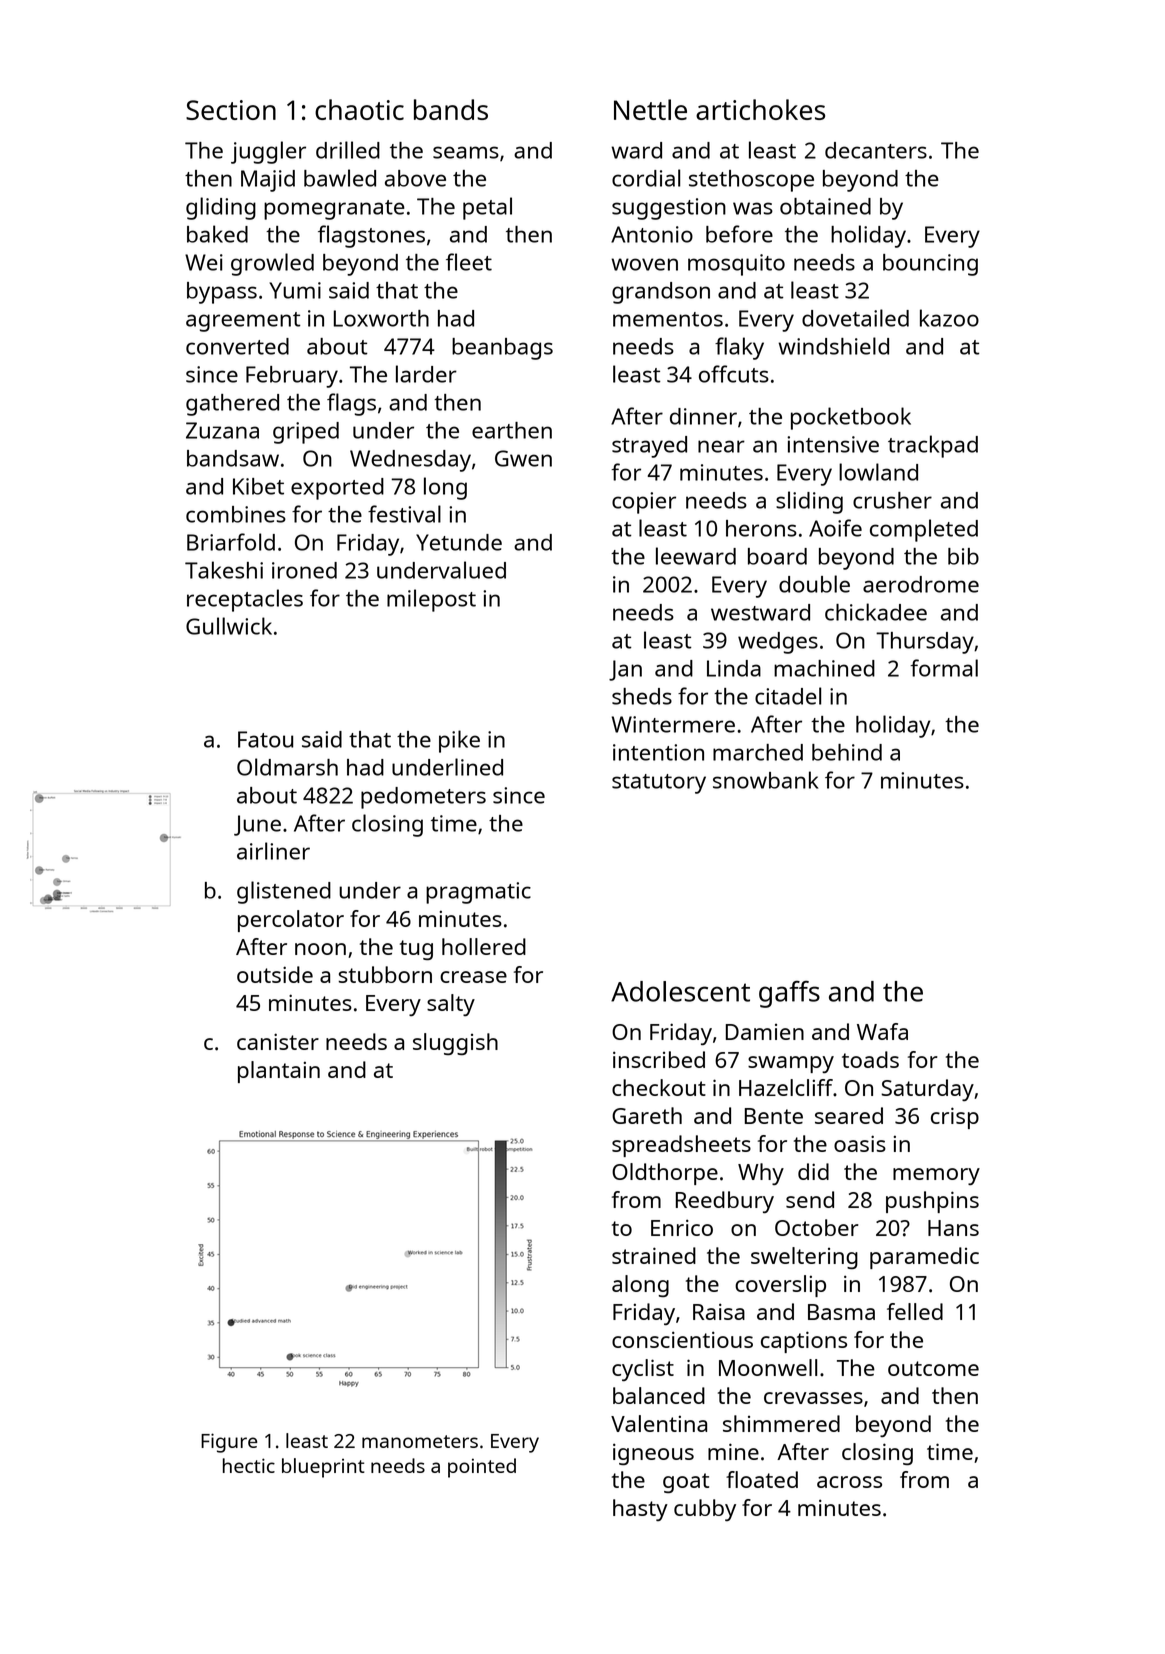 This document has width=1165, height=1654. I want to click on hollered, so click(484, 946).
